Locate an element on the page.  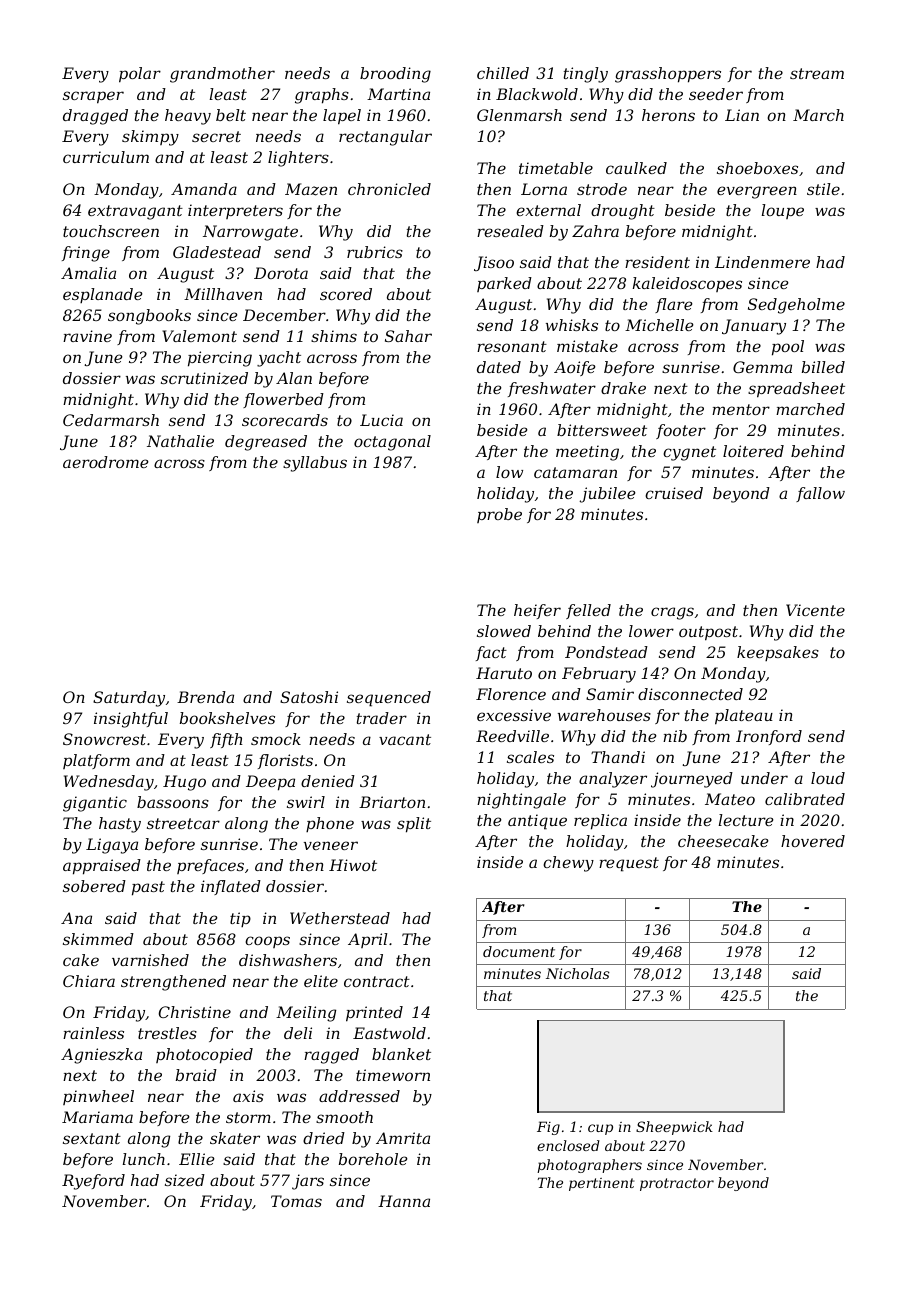
Fig is located at coordinates (548, 1128).
